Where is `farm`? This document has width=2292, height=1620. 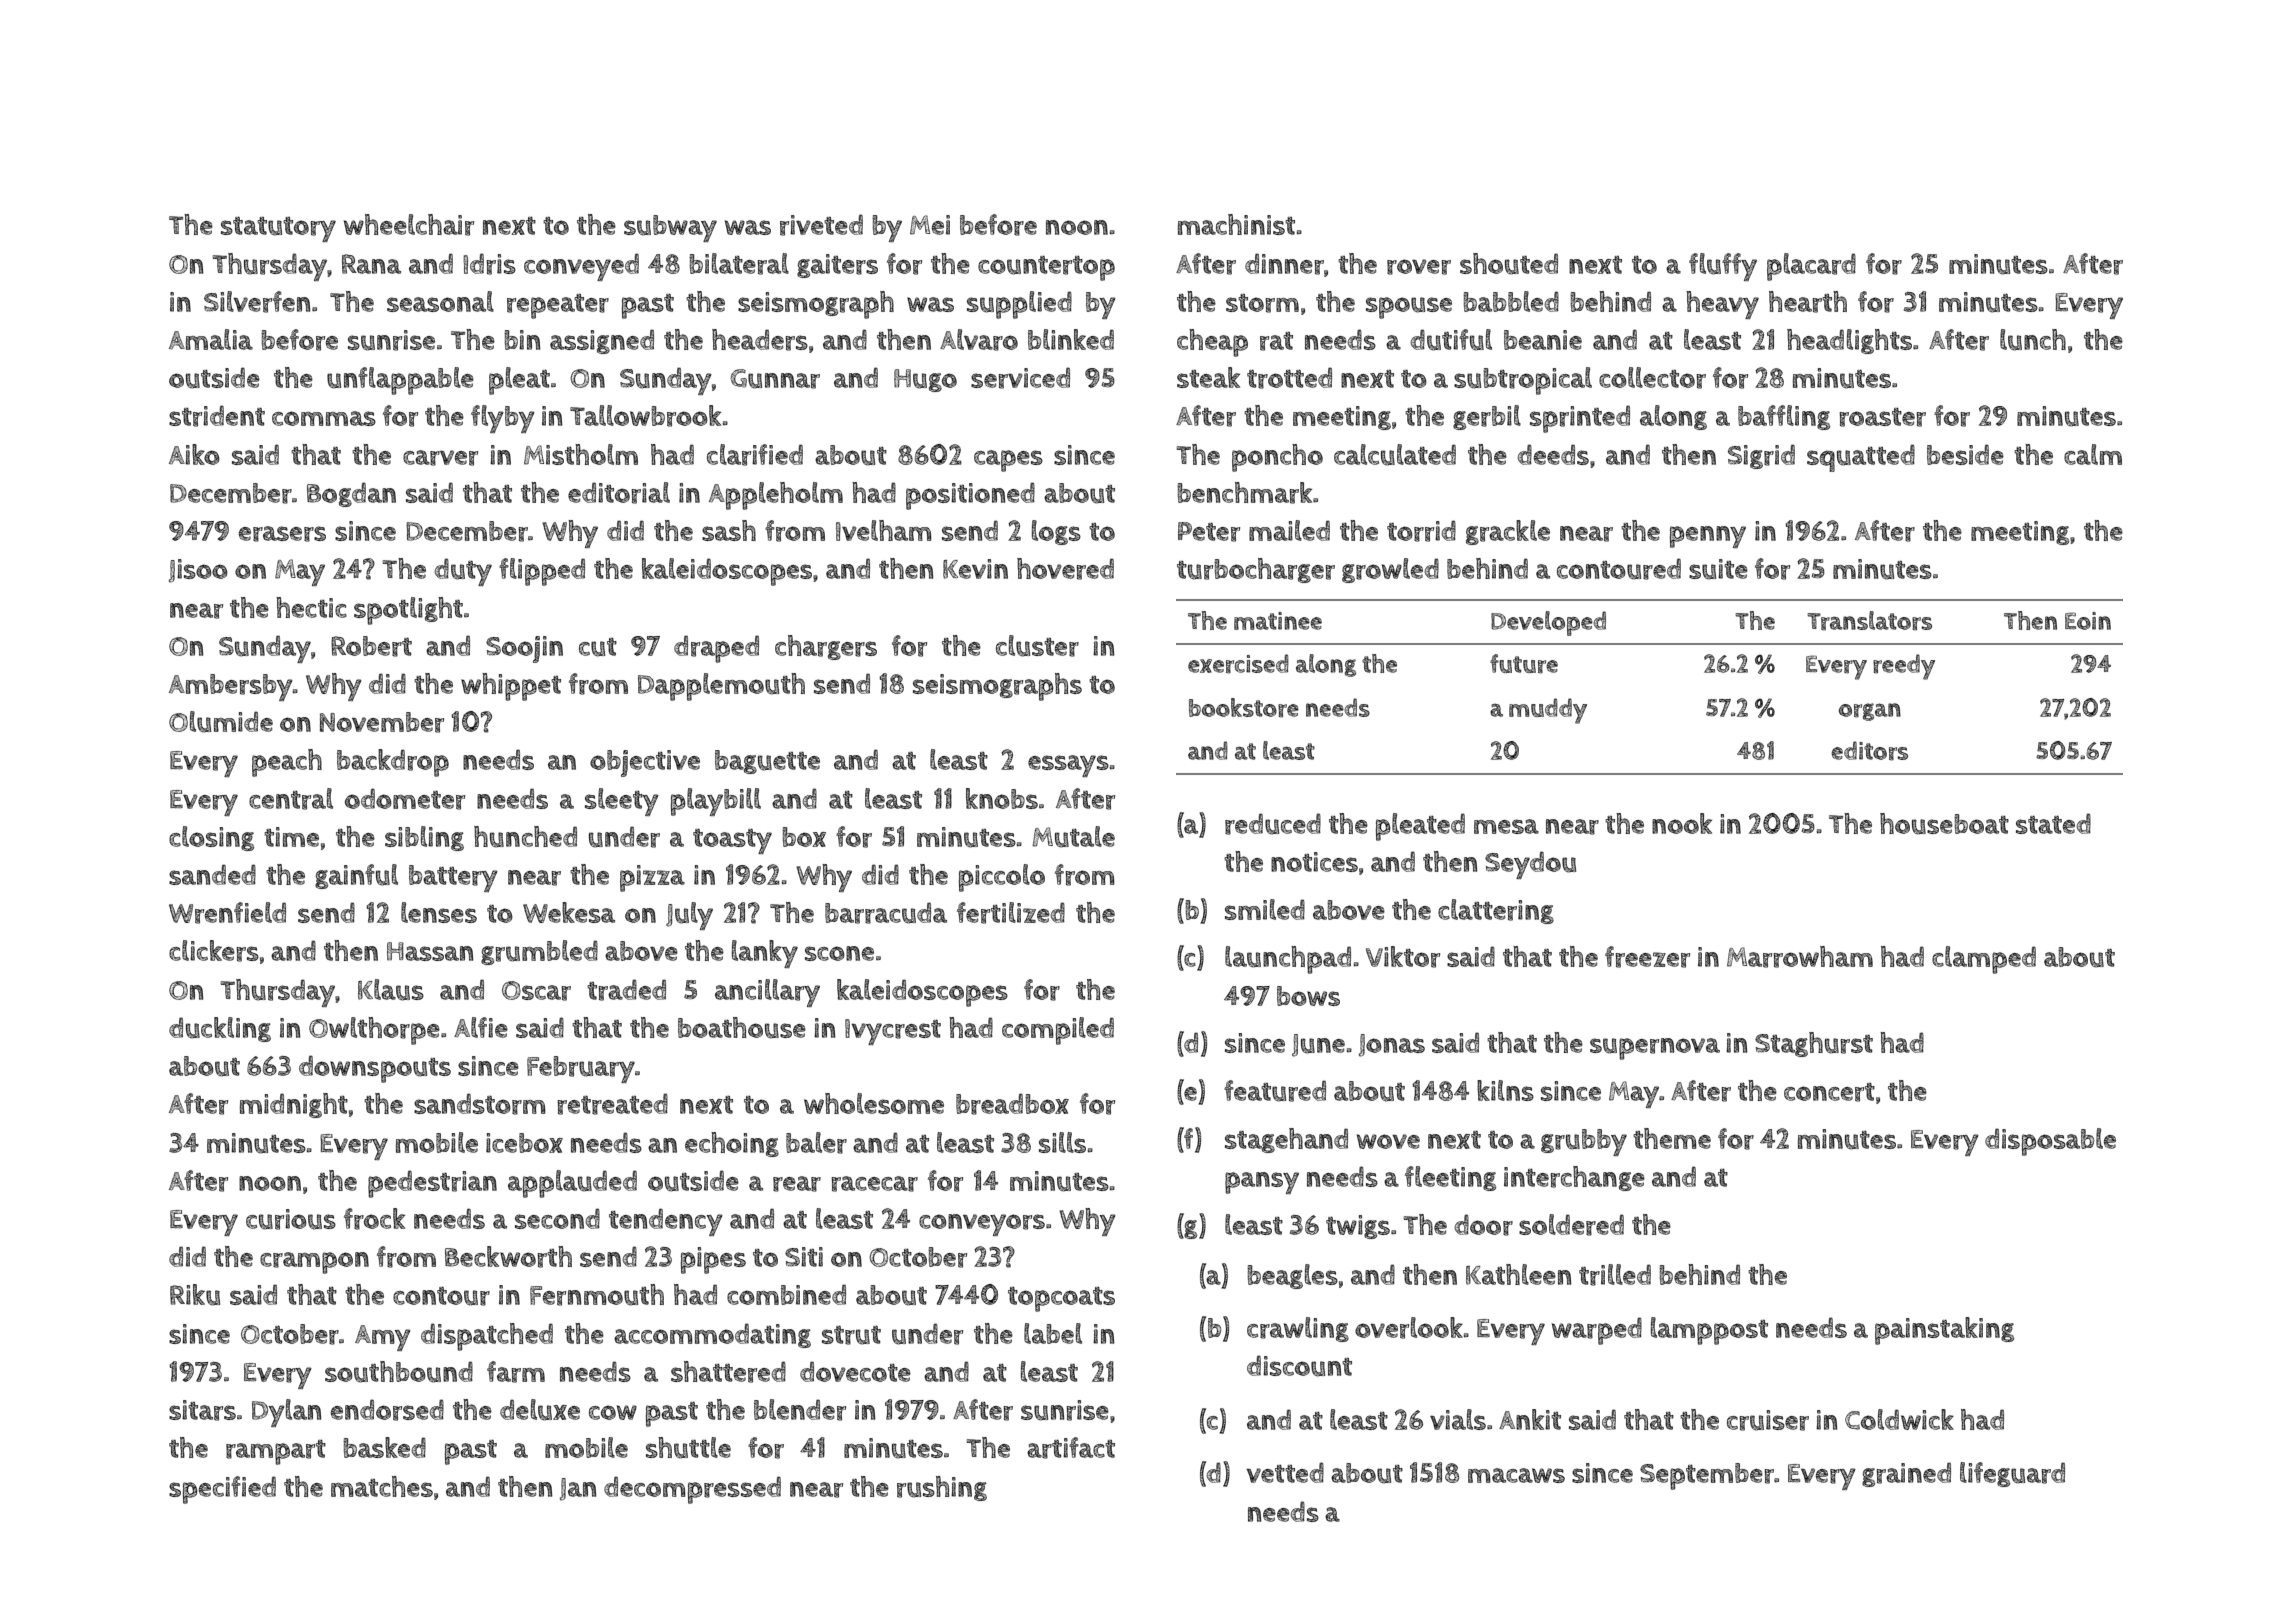 farm is located at coordinates (516, 1372).
